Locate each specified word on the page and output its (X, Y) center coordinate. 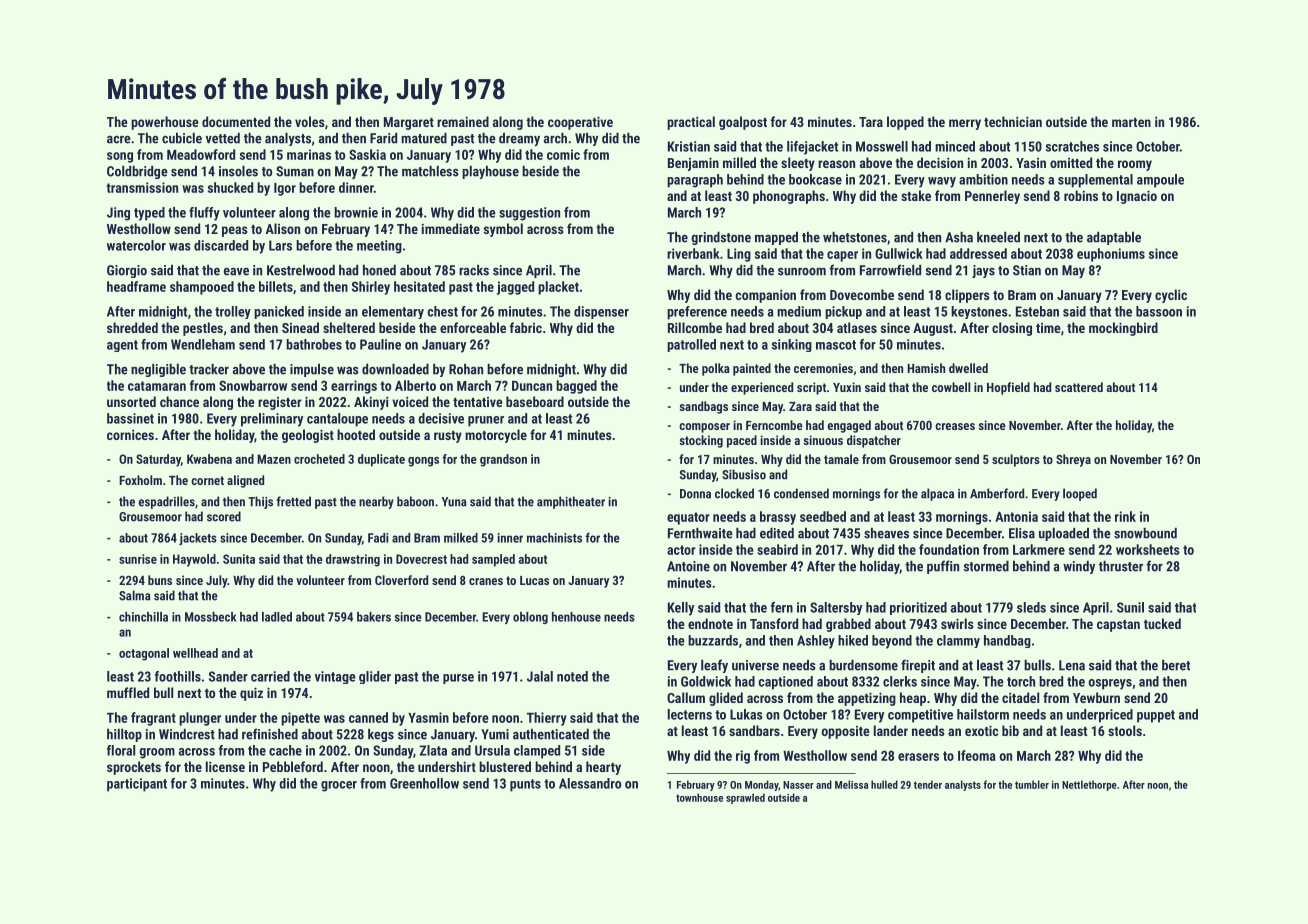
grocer (339, 786)
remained (463, 121)
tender (928, 784)
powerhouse (165, 123)
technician (1013, 121)
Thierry (547, 719)
